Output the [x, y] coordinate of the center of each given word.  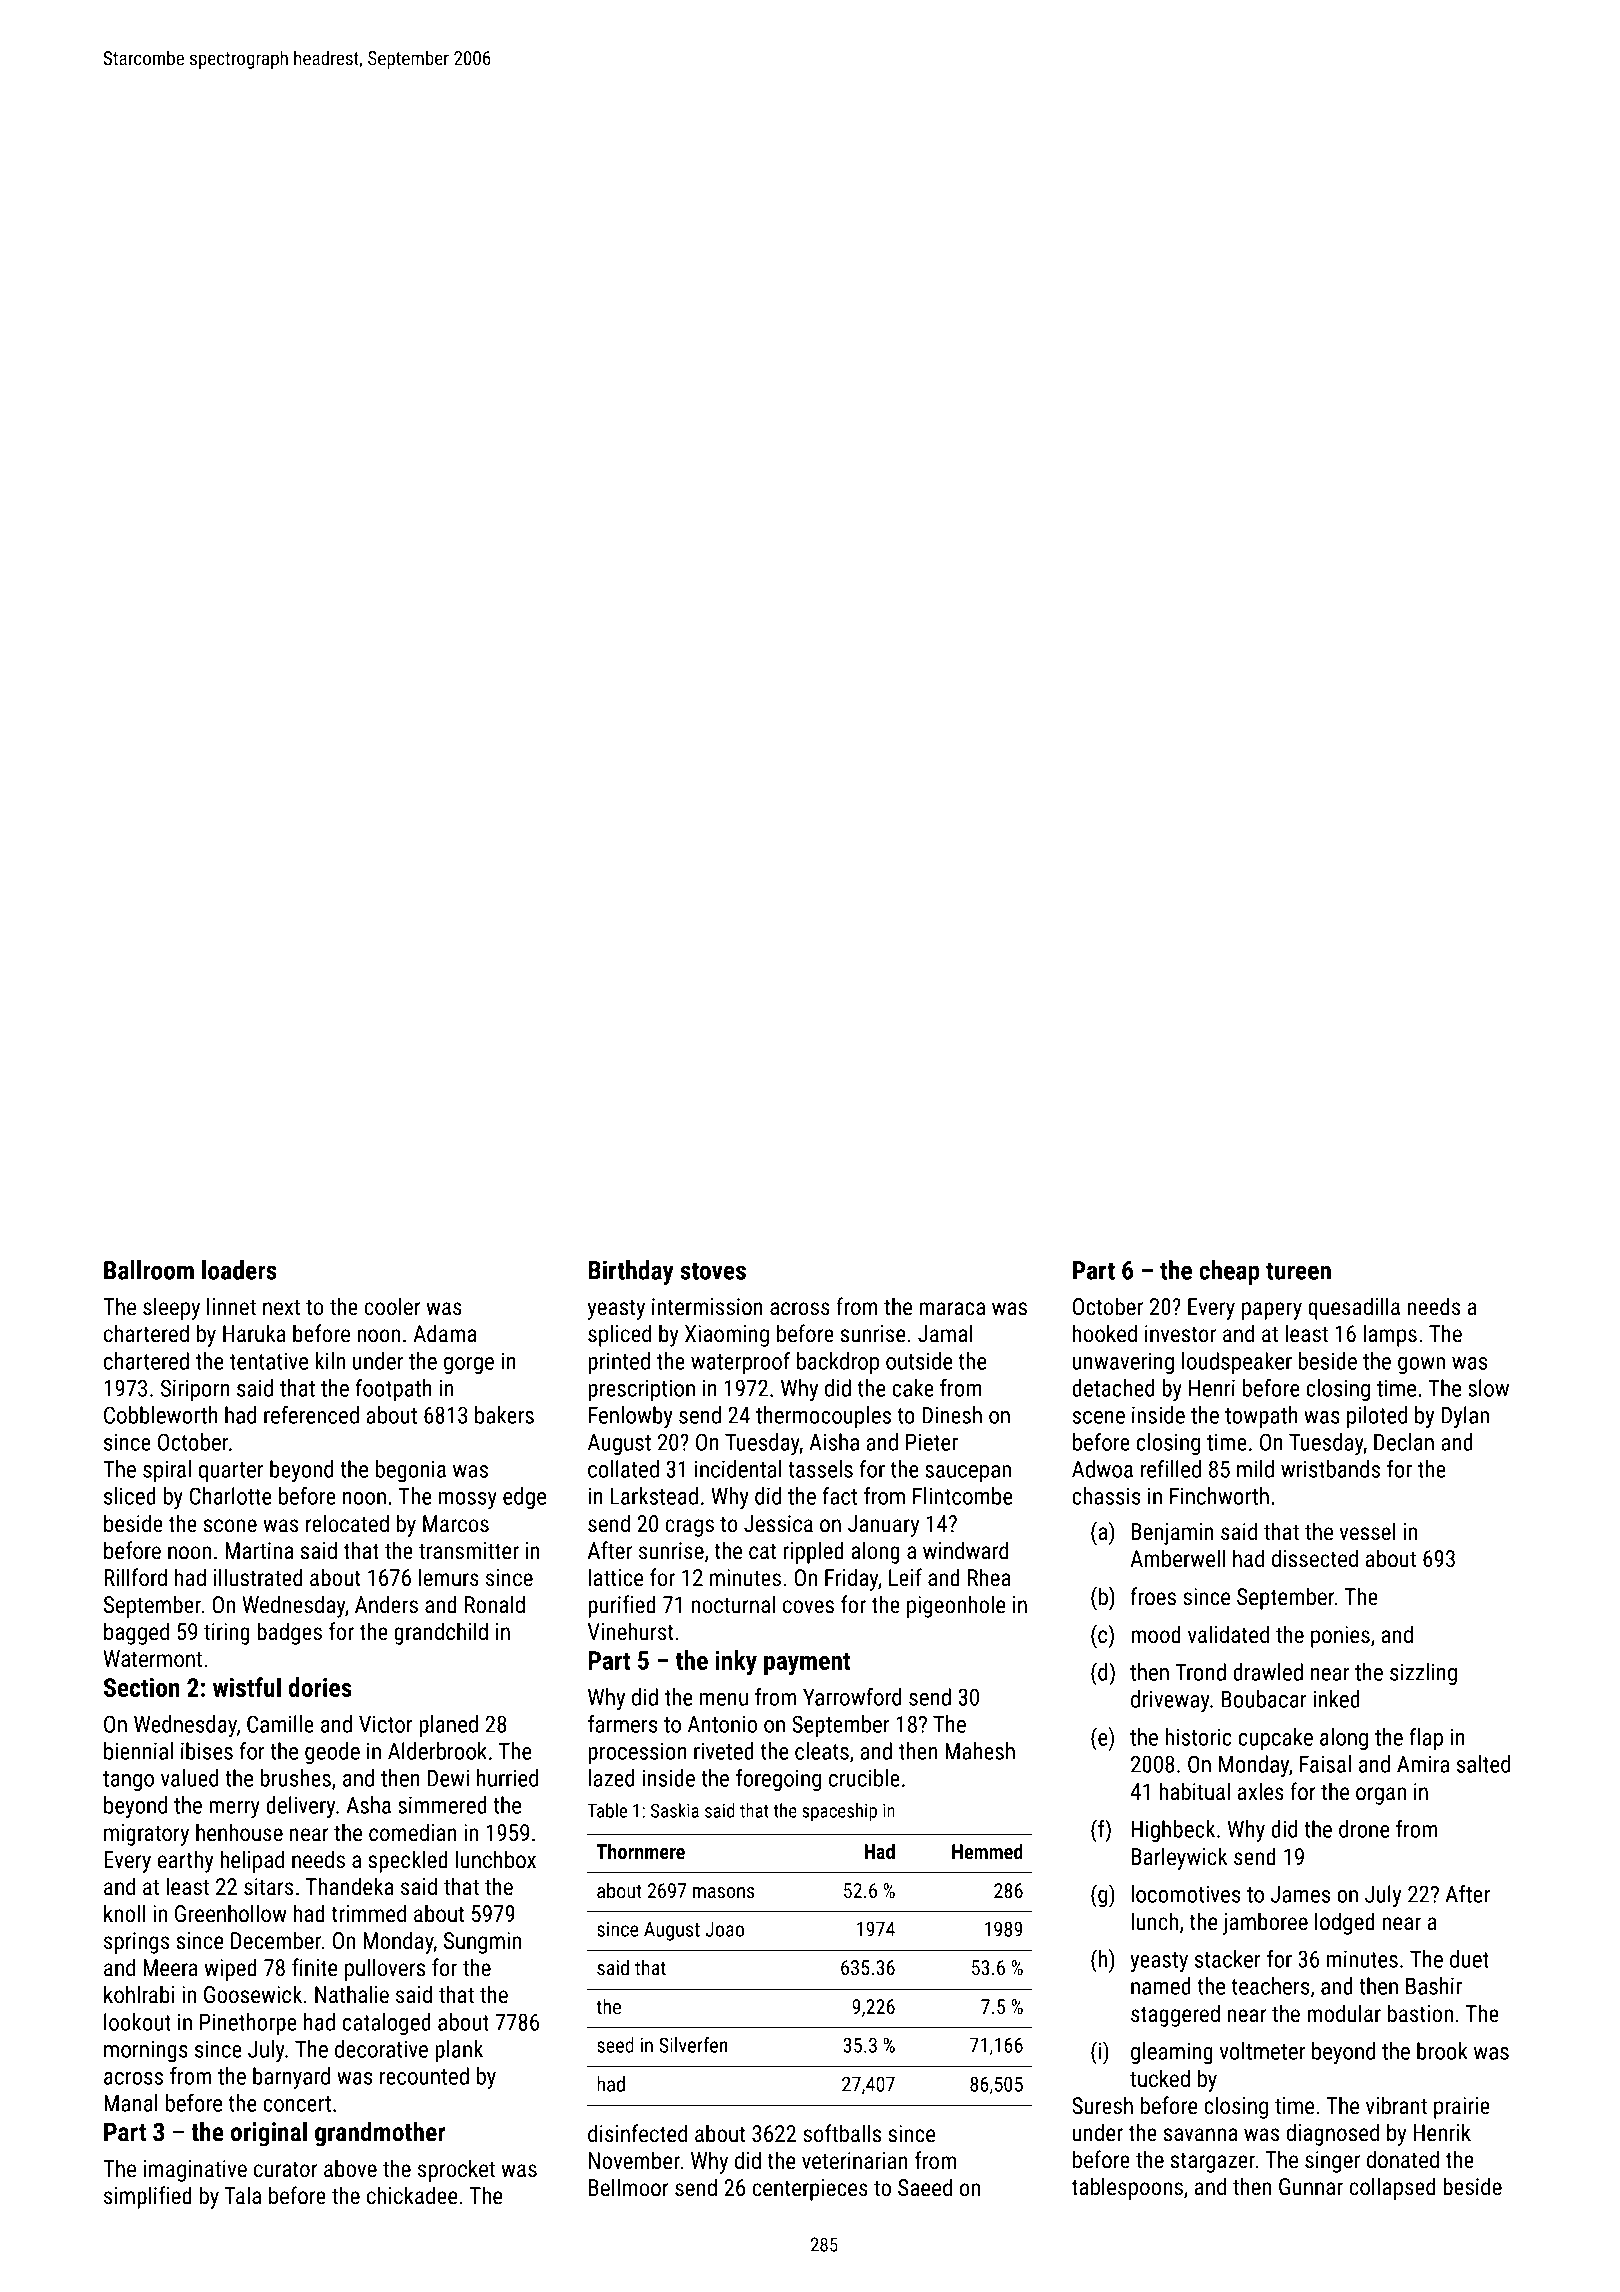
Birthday [631, 1272]
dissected [1315, 1558]
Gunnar [1311, 2187]
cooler [392, 1306]
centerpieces [810, 2190]
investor [1180, 1334]
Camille [280, 1724]
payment [807, 1664]
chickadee [412, 2195]
